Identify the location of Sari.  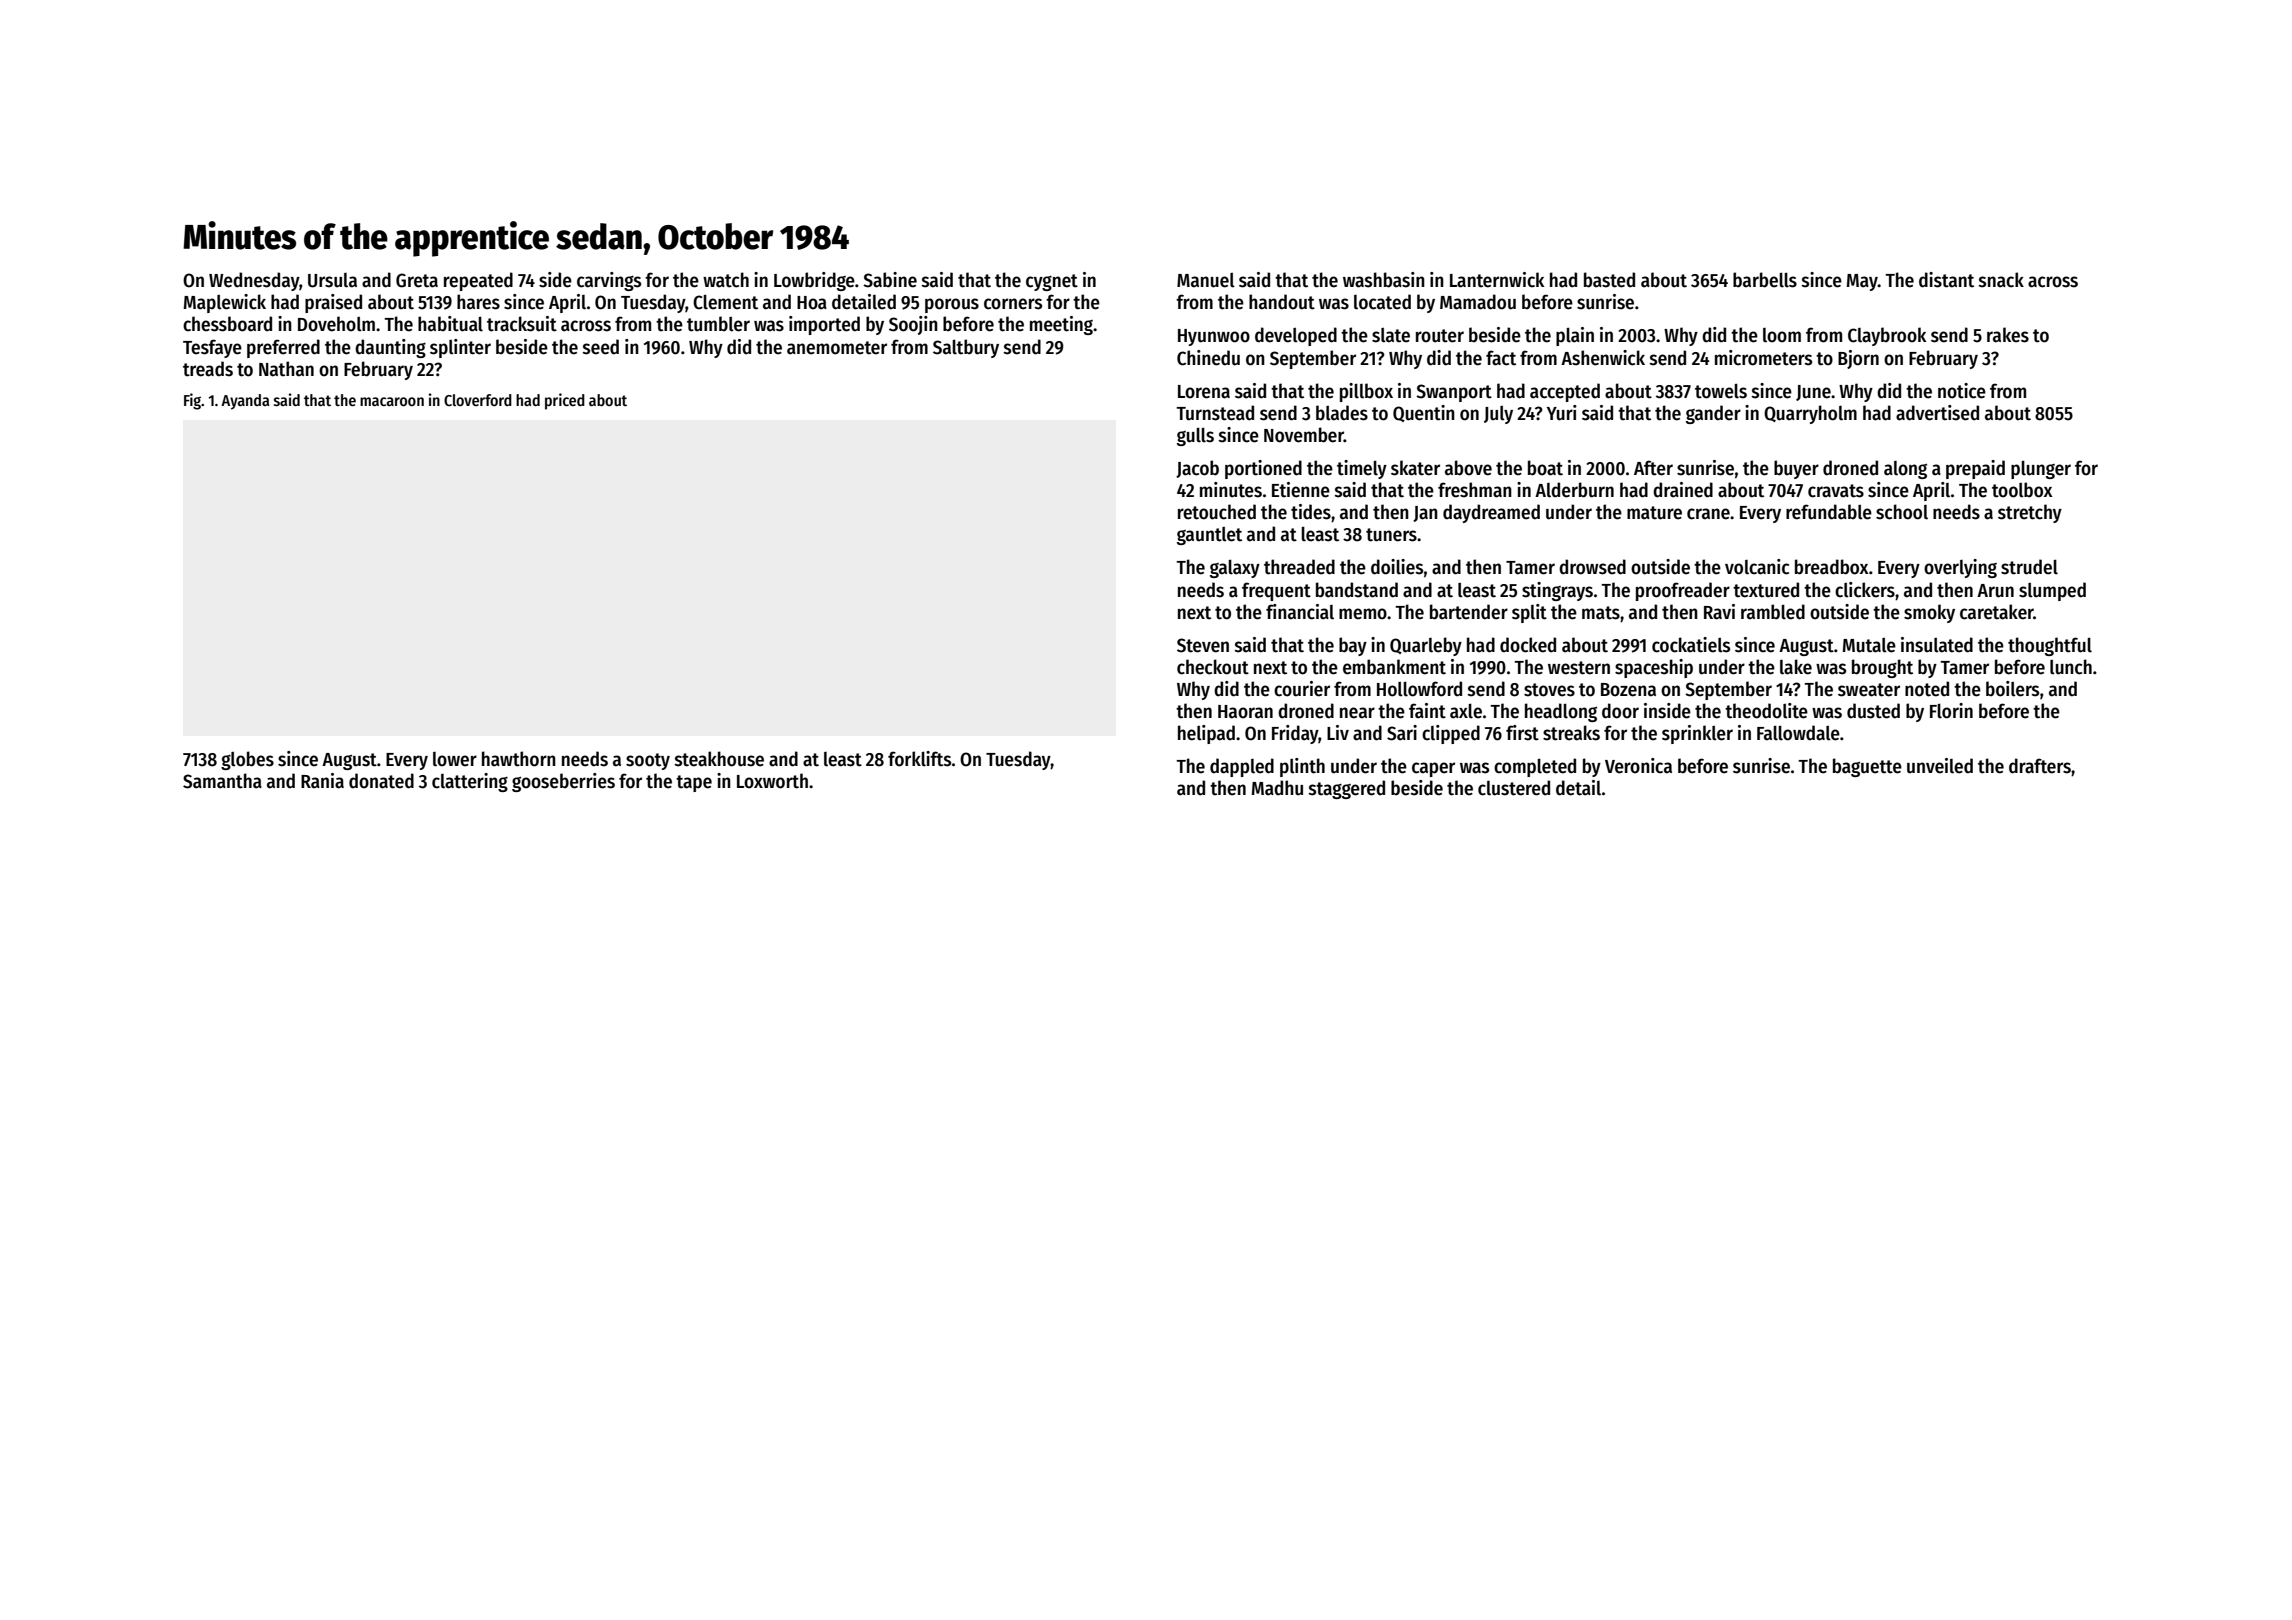
(1402, 733).
